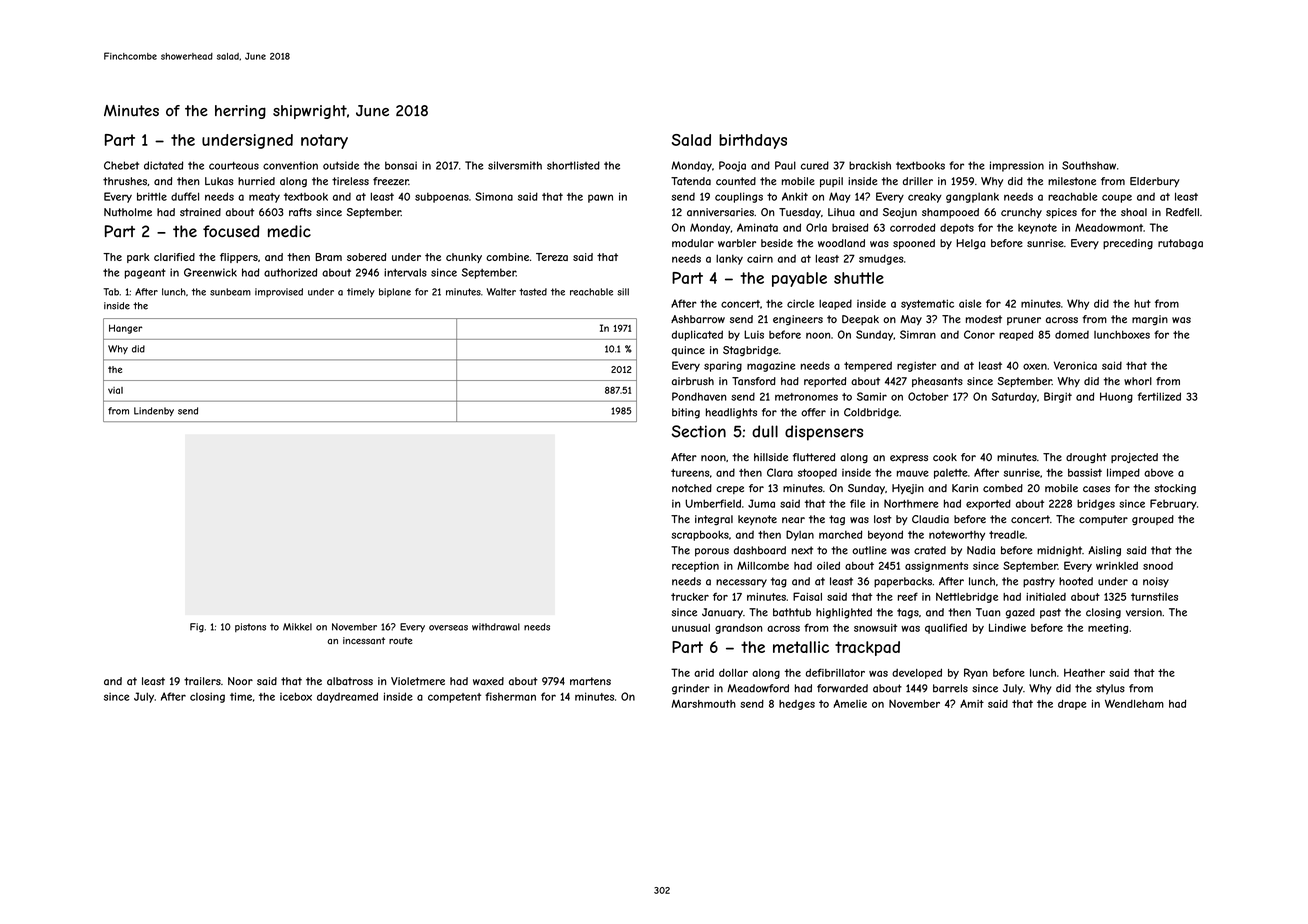 This screenshot has height=924, width=1308. Describe the element at coordinates (300, 212) in the screenshot. I see `rafts` at that location.
